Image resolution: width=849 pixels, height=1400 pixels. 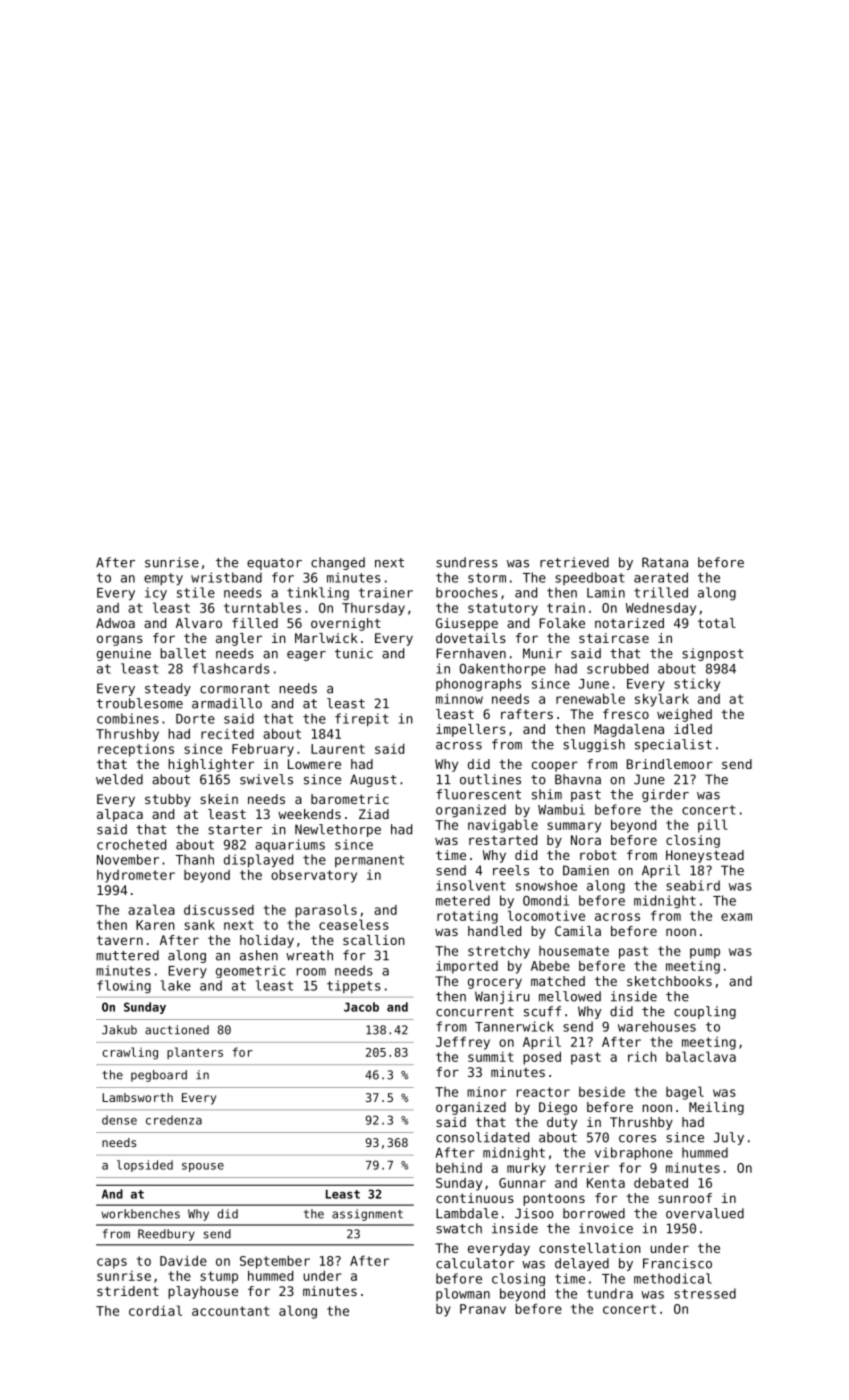 I want to click on Francisco, so click(x=677, y=1263).
